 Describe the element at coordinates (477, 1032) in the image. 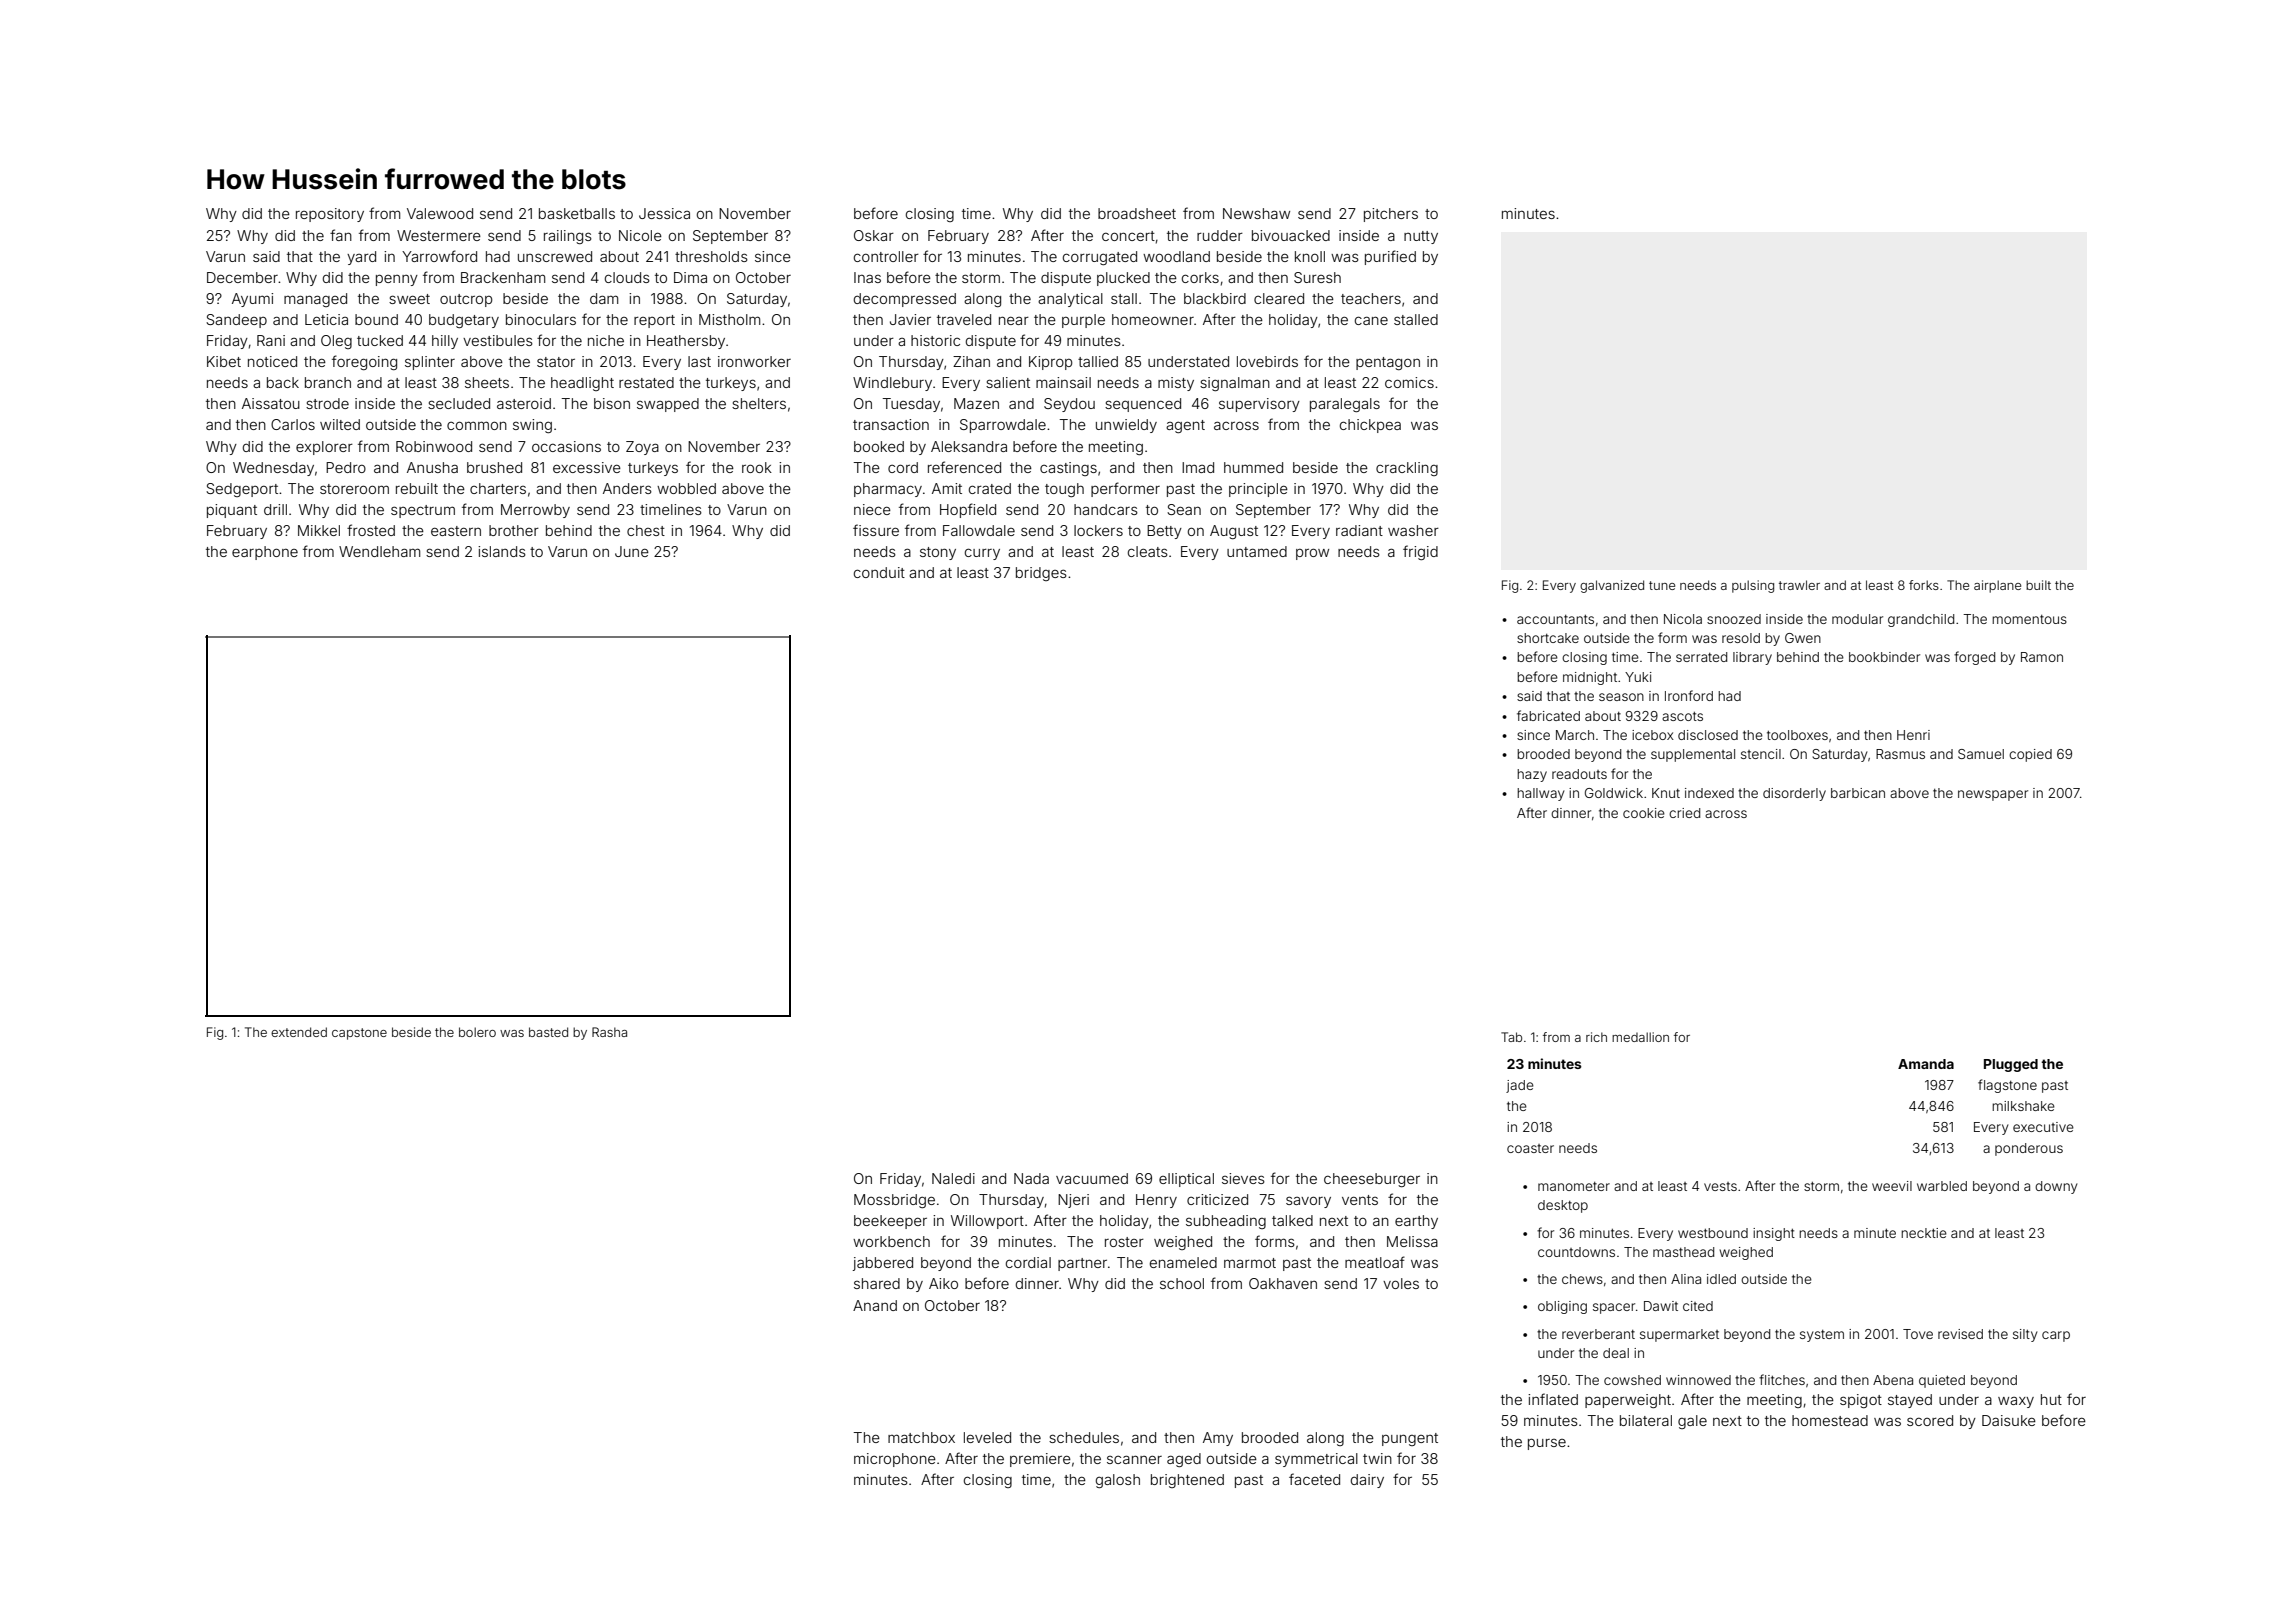

I see `bolero` at that location.
